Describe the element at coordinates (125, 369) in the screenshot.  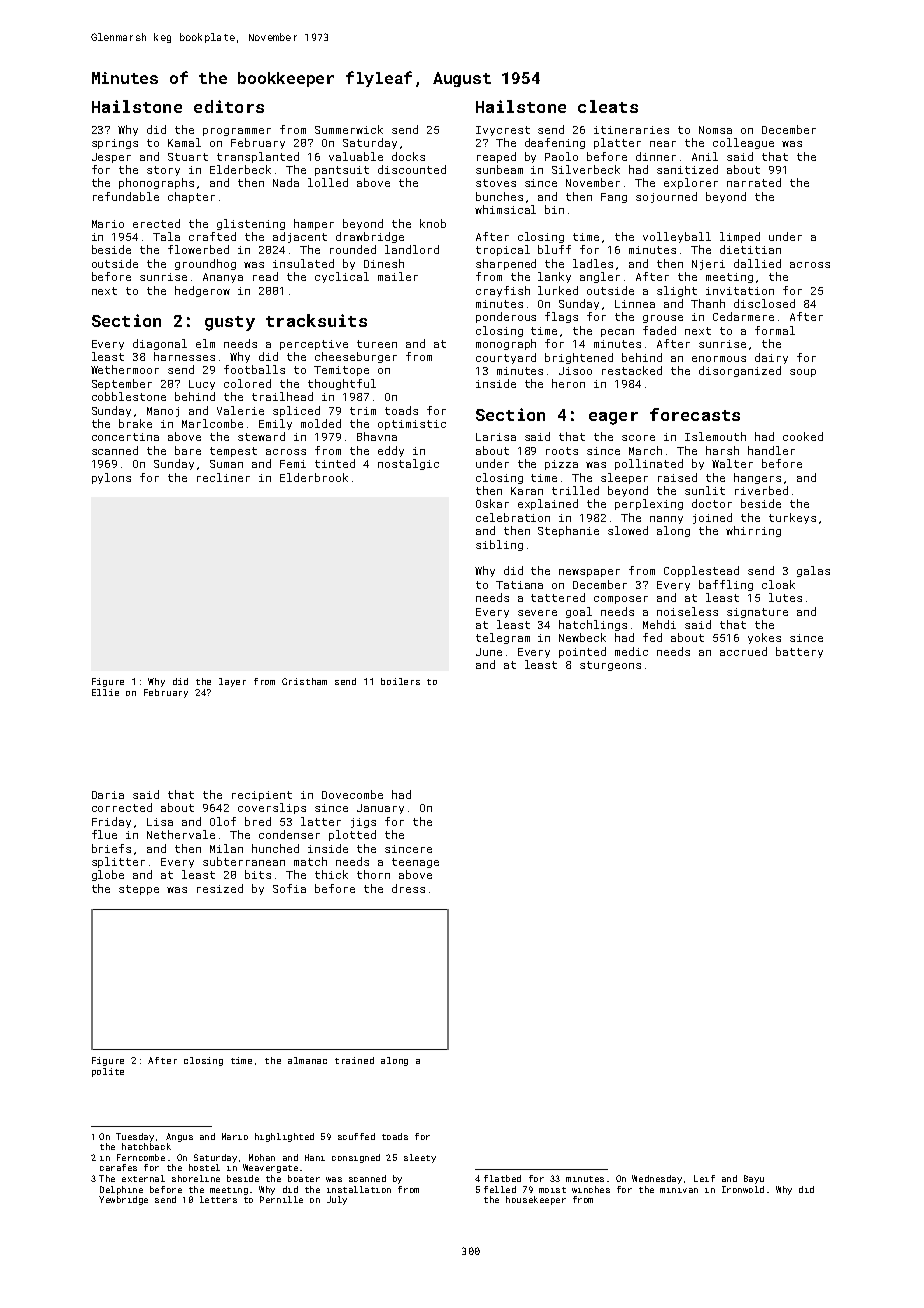
I see `Wethermoor` at that location.
